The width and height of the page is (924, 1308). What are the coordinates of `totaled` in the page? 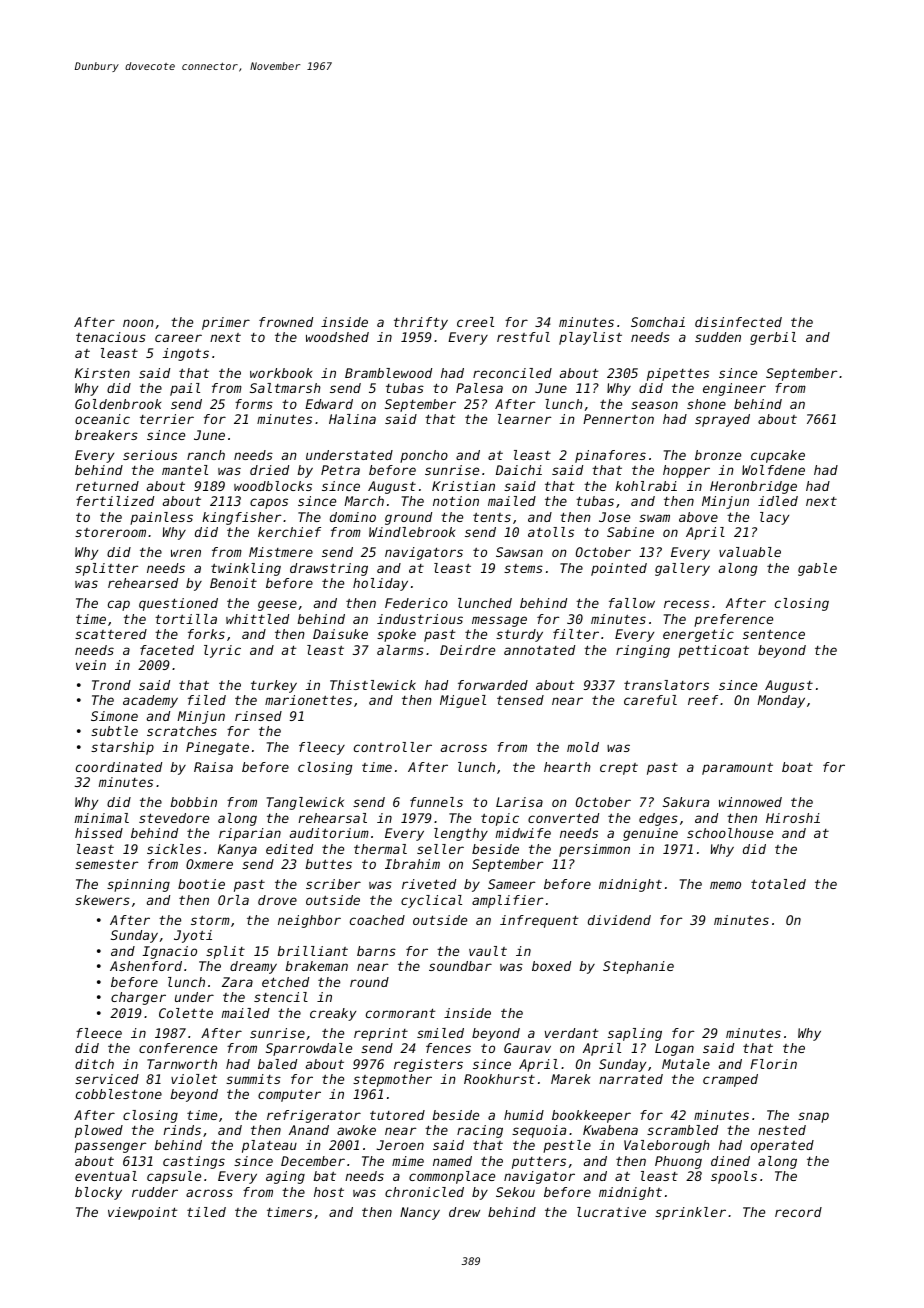 It's located at (778, 884).
